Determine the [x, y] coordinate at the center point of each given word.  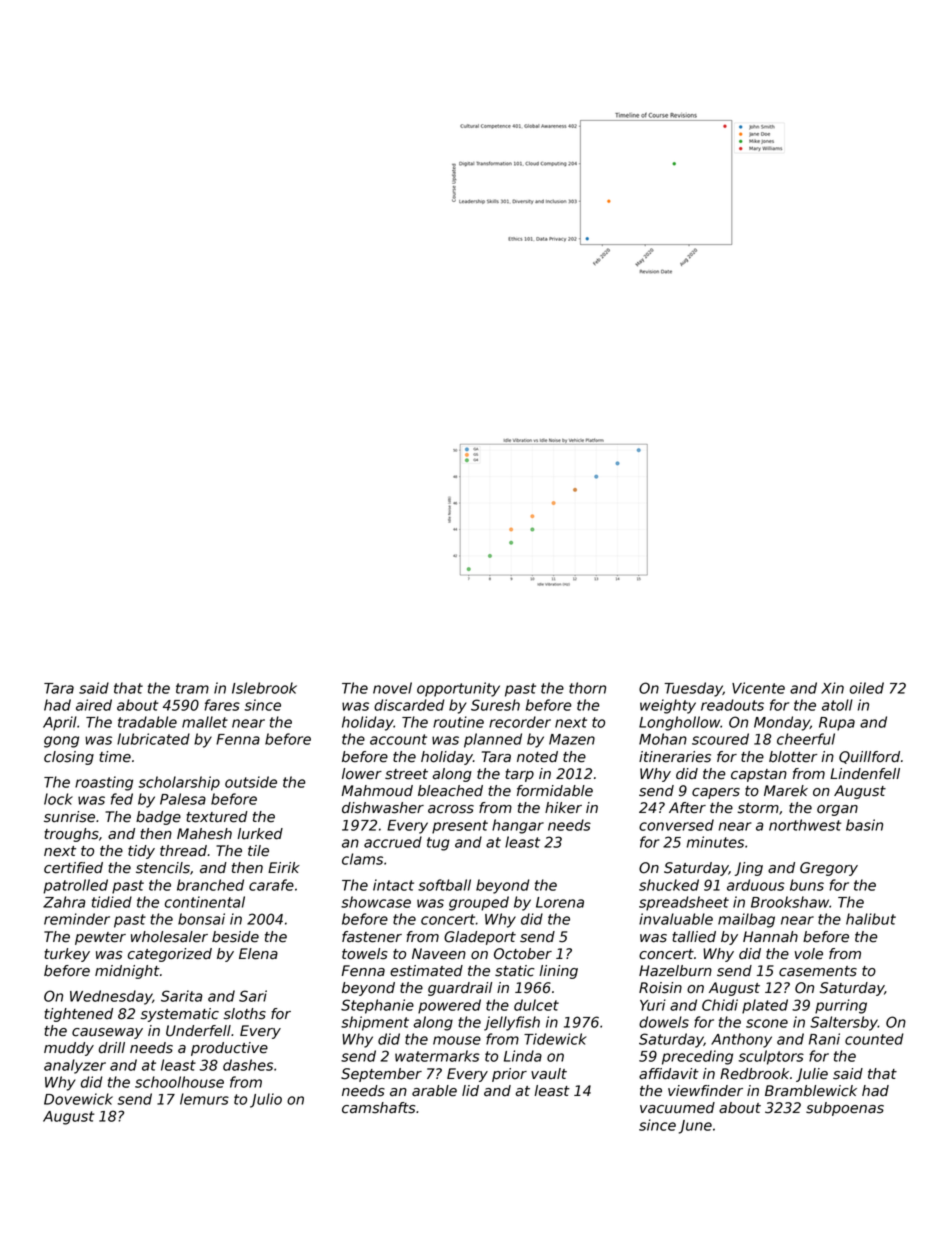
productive [229, 1049]
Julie [812, 1075]
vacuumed [677, 1108]
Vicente [758, 688]
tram [192, 688]
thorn [587, 688]
